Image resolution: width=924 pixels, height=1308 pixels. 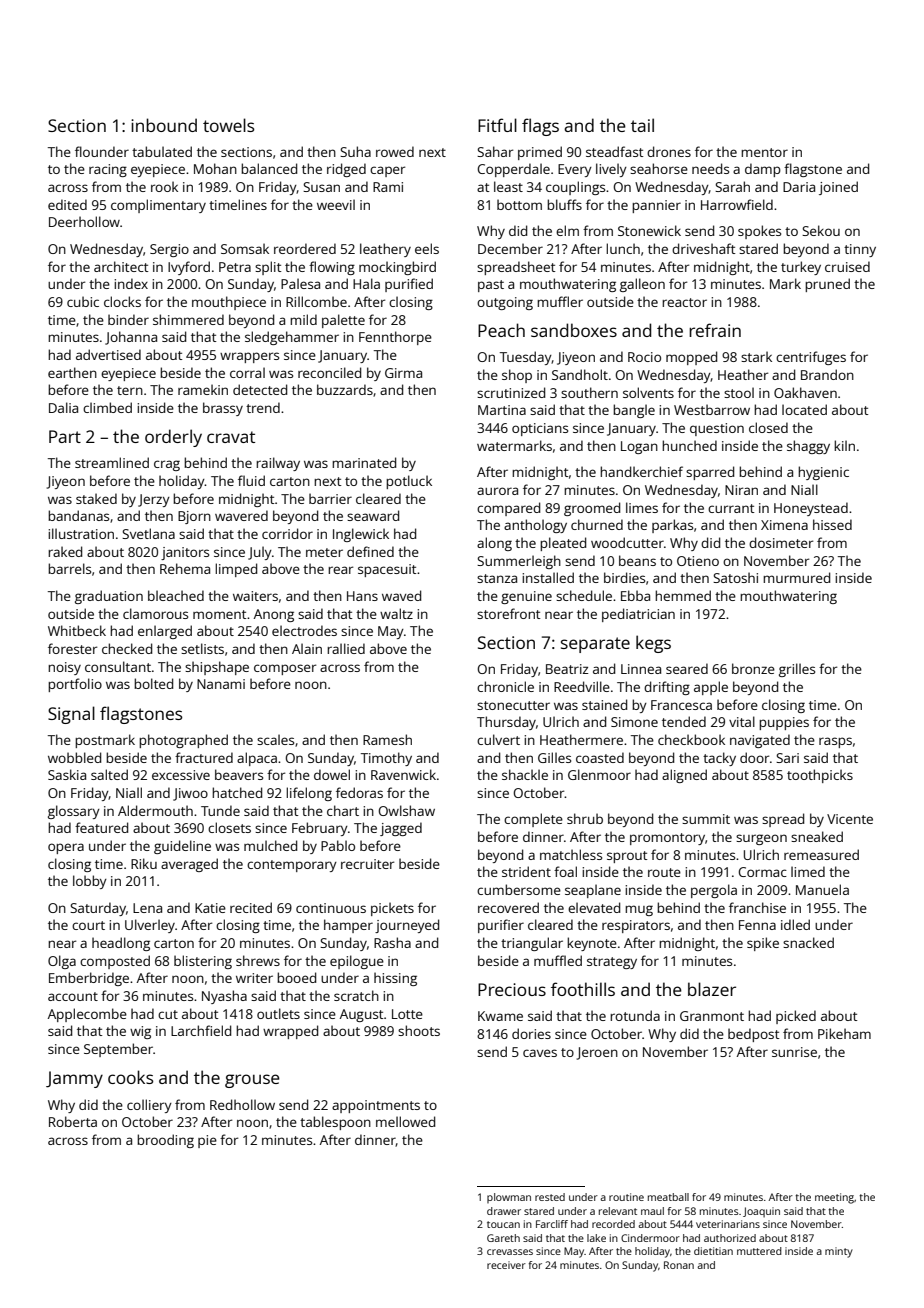 I want to click on inbound, so click(x=164, y=125).
